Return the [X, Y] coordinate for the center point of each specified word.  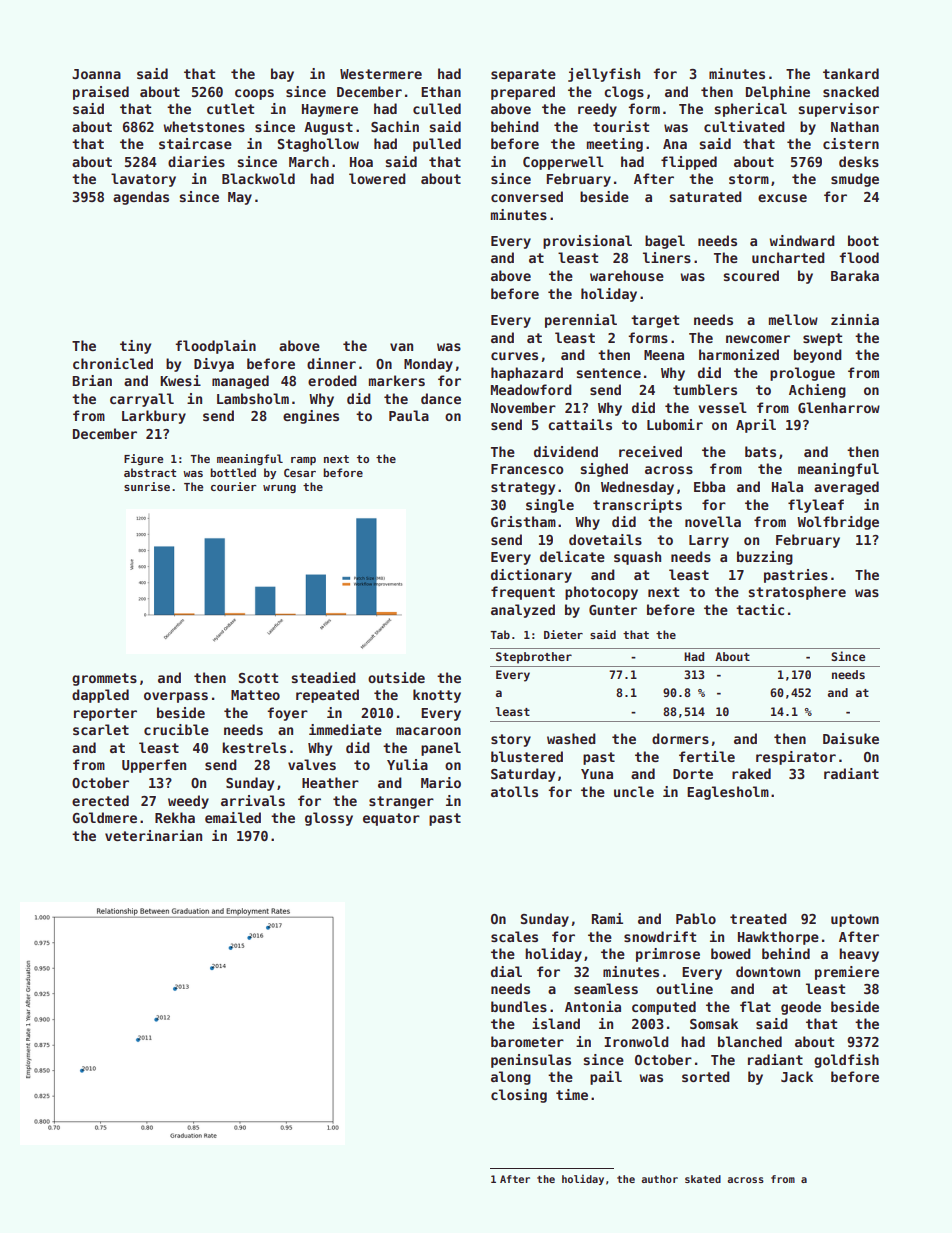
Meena [664, 355]
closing [519, 1096]
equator [391, 819]
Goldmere [104, 817]
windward [802, 240]
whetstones [204, 126]
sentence [608, 373]
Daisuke [851, 738]
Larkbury [154, 417]
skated [703, 1179]
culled [437, 108]
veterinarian [153, 835]
